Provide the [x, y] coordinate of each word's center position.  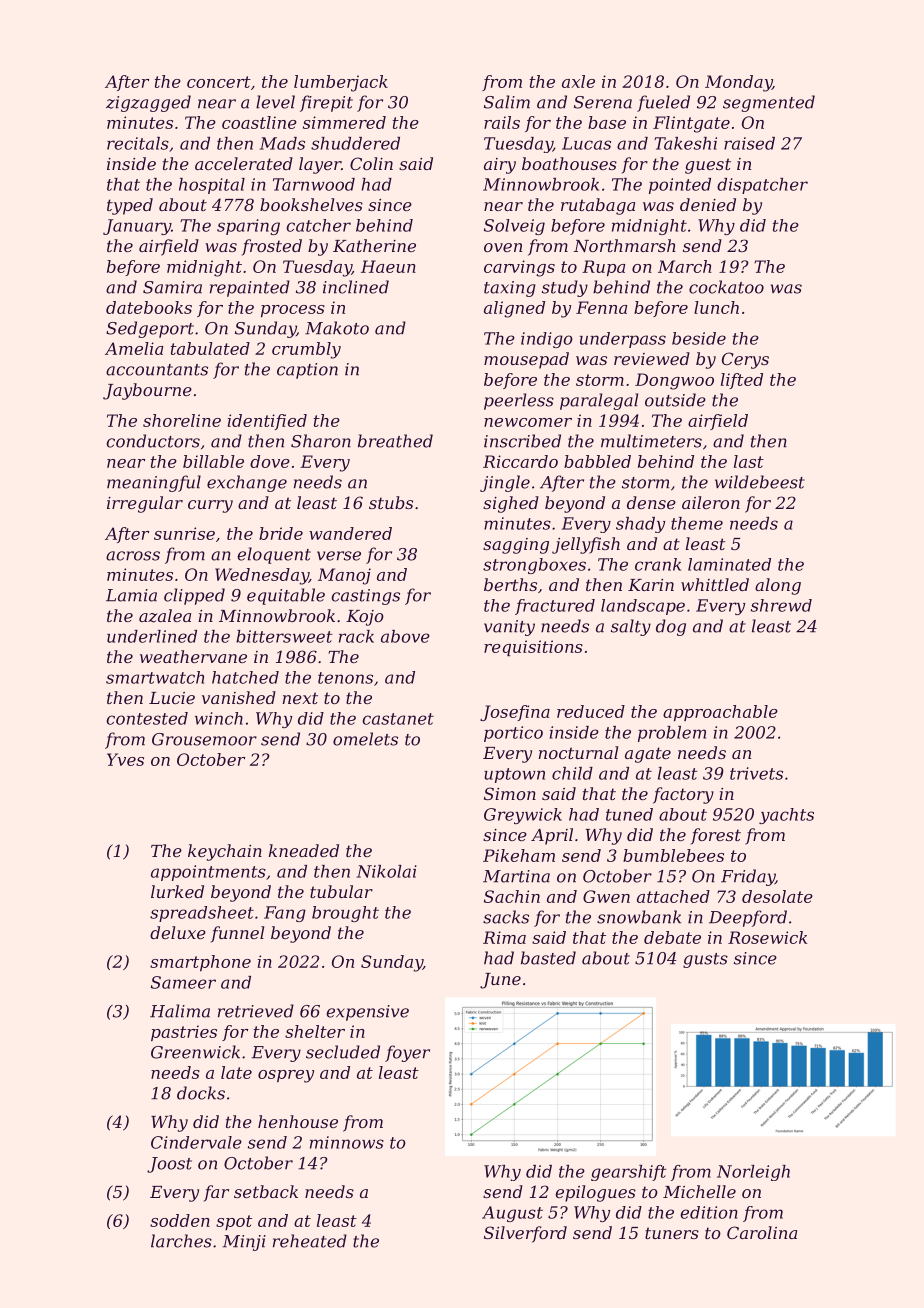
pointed [680, 186]
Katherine [374, 245]
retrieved [256, 1011]
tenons [345, 678]
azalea [165, 616]
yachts [786, 816]
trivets [756, 773]
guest [708, 166]
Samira [172, 287]
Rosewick [767, 937]
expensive [368, 1013]
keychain [225, 852]
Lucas [586, 143]
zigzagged [148, 103]
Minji [244, 1243]
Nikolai [386, 871]
